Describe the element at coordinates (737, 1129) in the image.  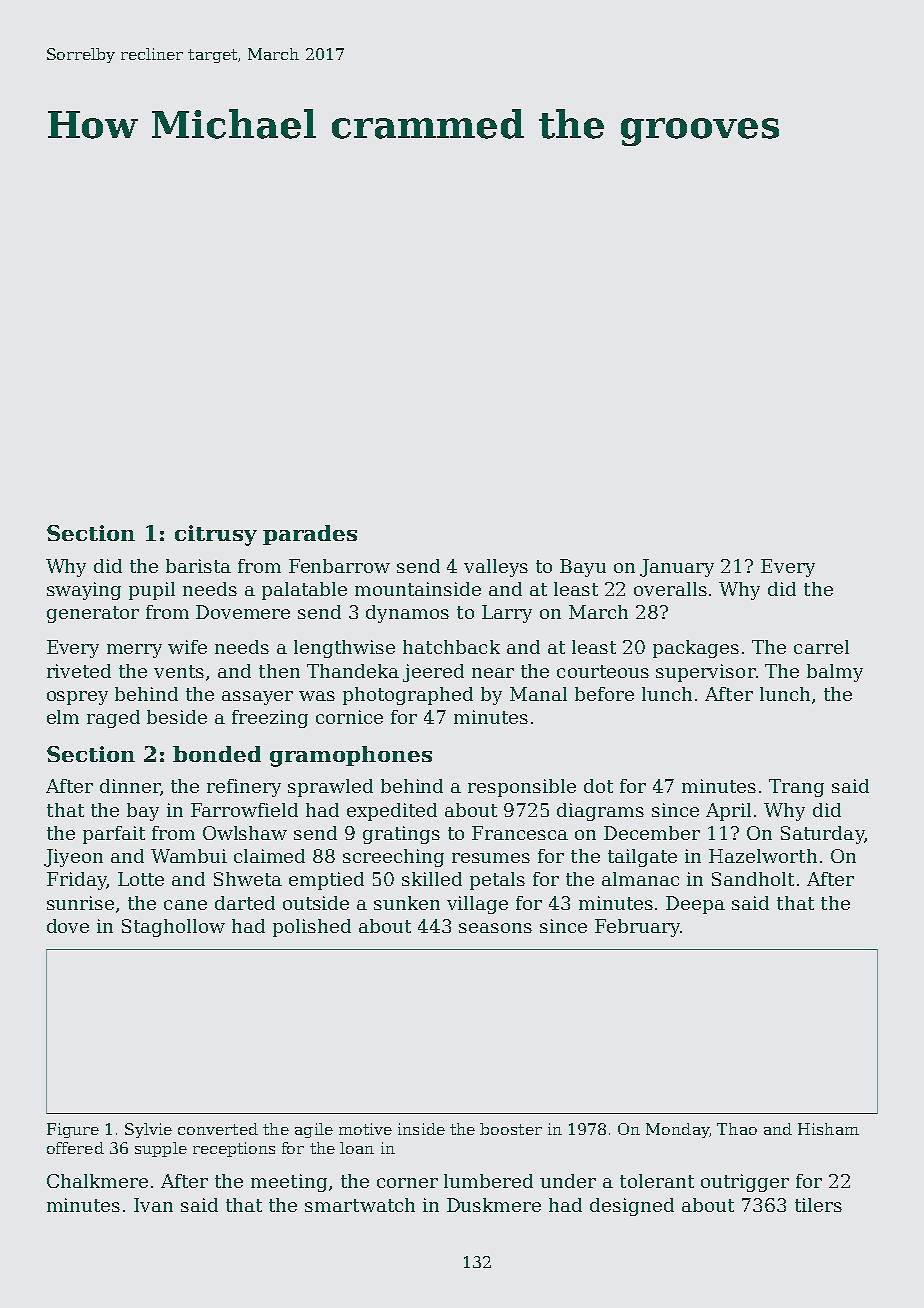
I see `Thao` at that location.
